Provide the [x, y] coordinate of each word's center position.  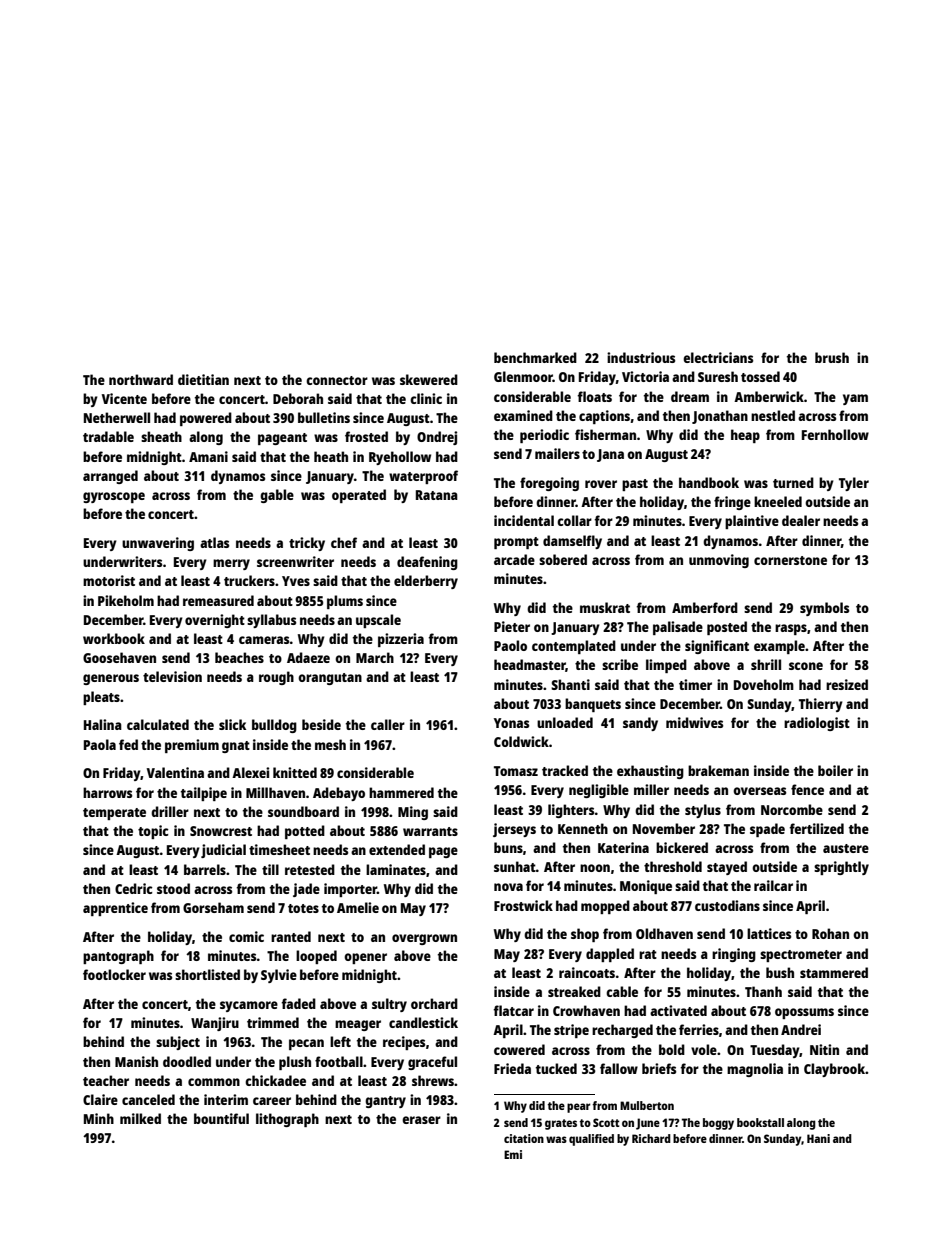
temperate [114, 814]
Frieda [512, 1068]
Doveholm [764, 684]
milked [140, 1118]
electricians [718, 357]
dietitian [203, 379]
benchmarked [535, 357]
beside [321, 724]
